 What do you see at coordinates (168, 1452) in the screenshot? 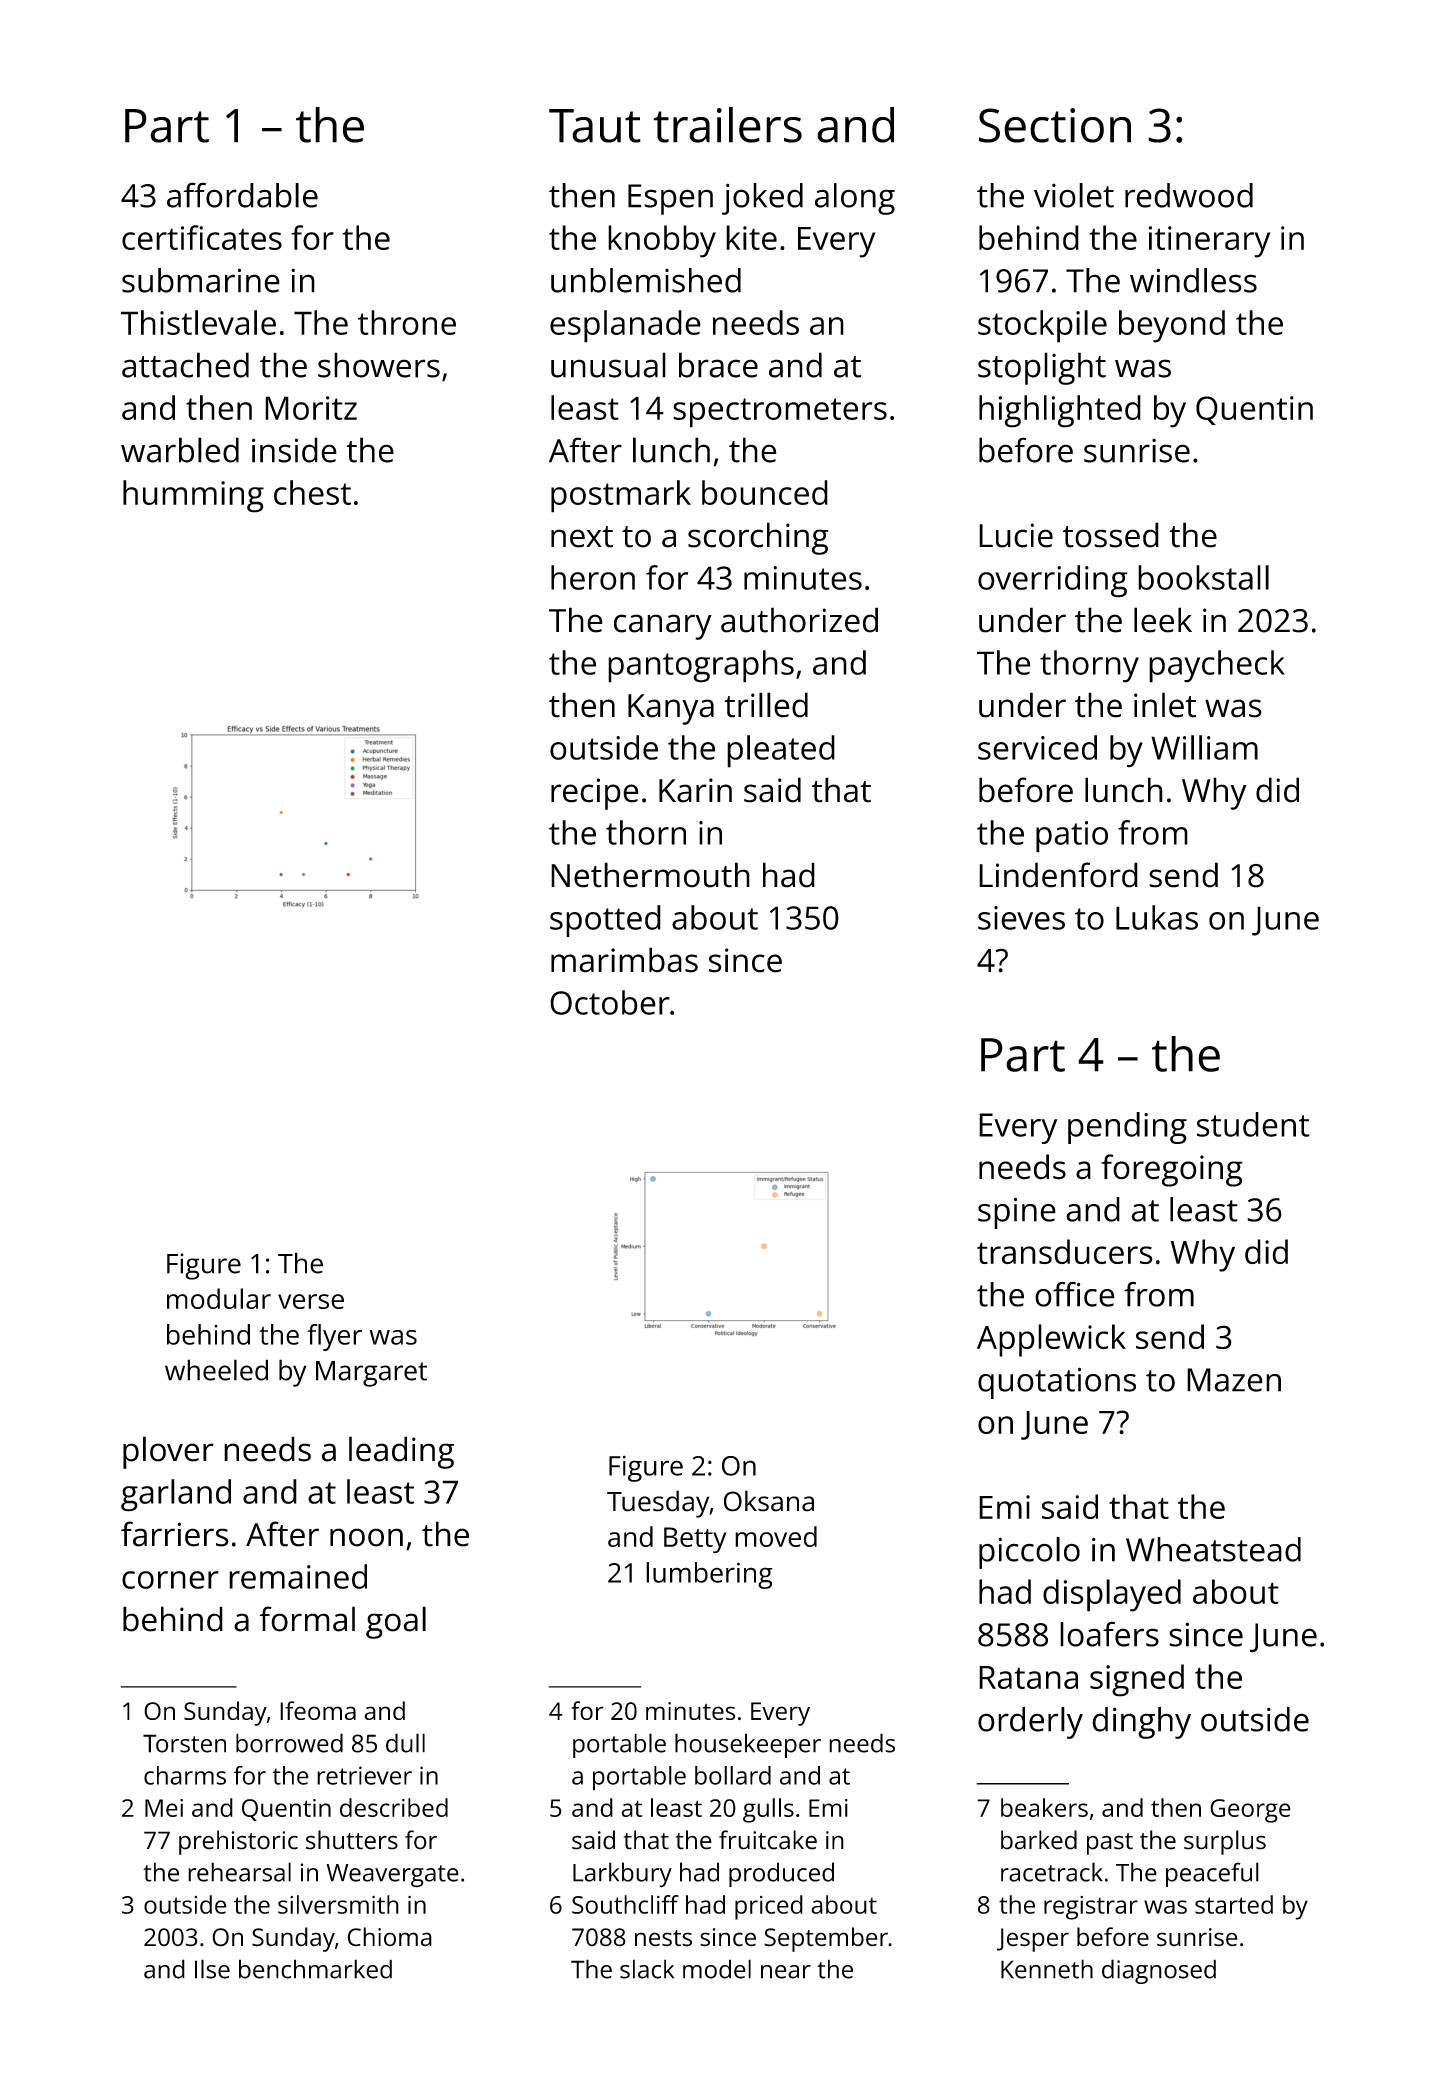
I see `plover` at bounding box center [168, 1452].
